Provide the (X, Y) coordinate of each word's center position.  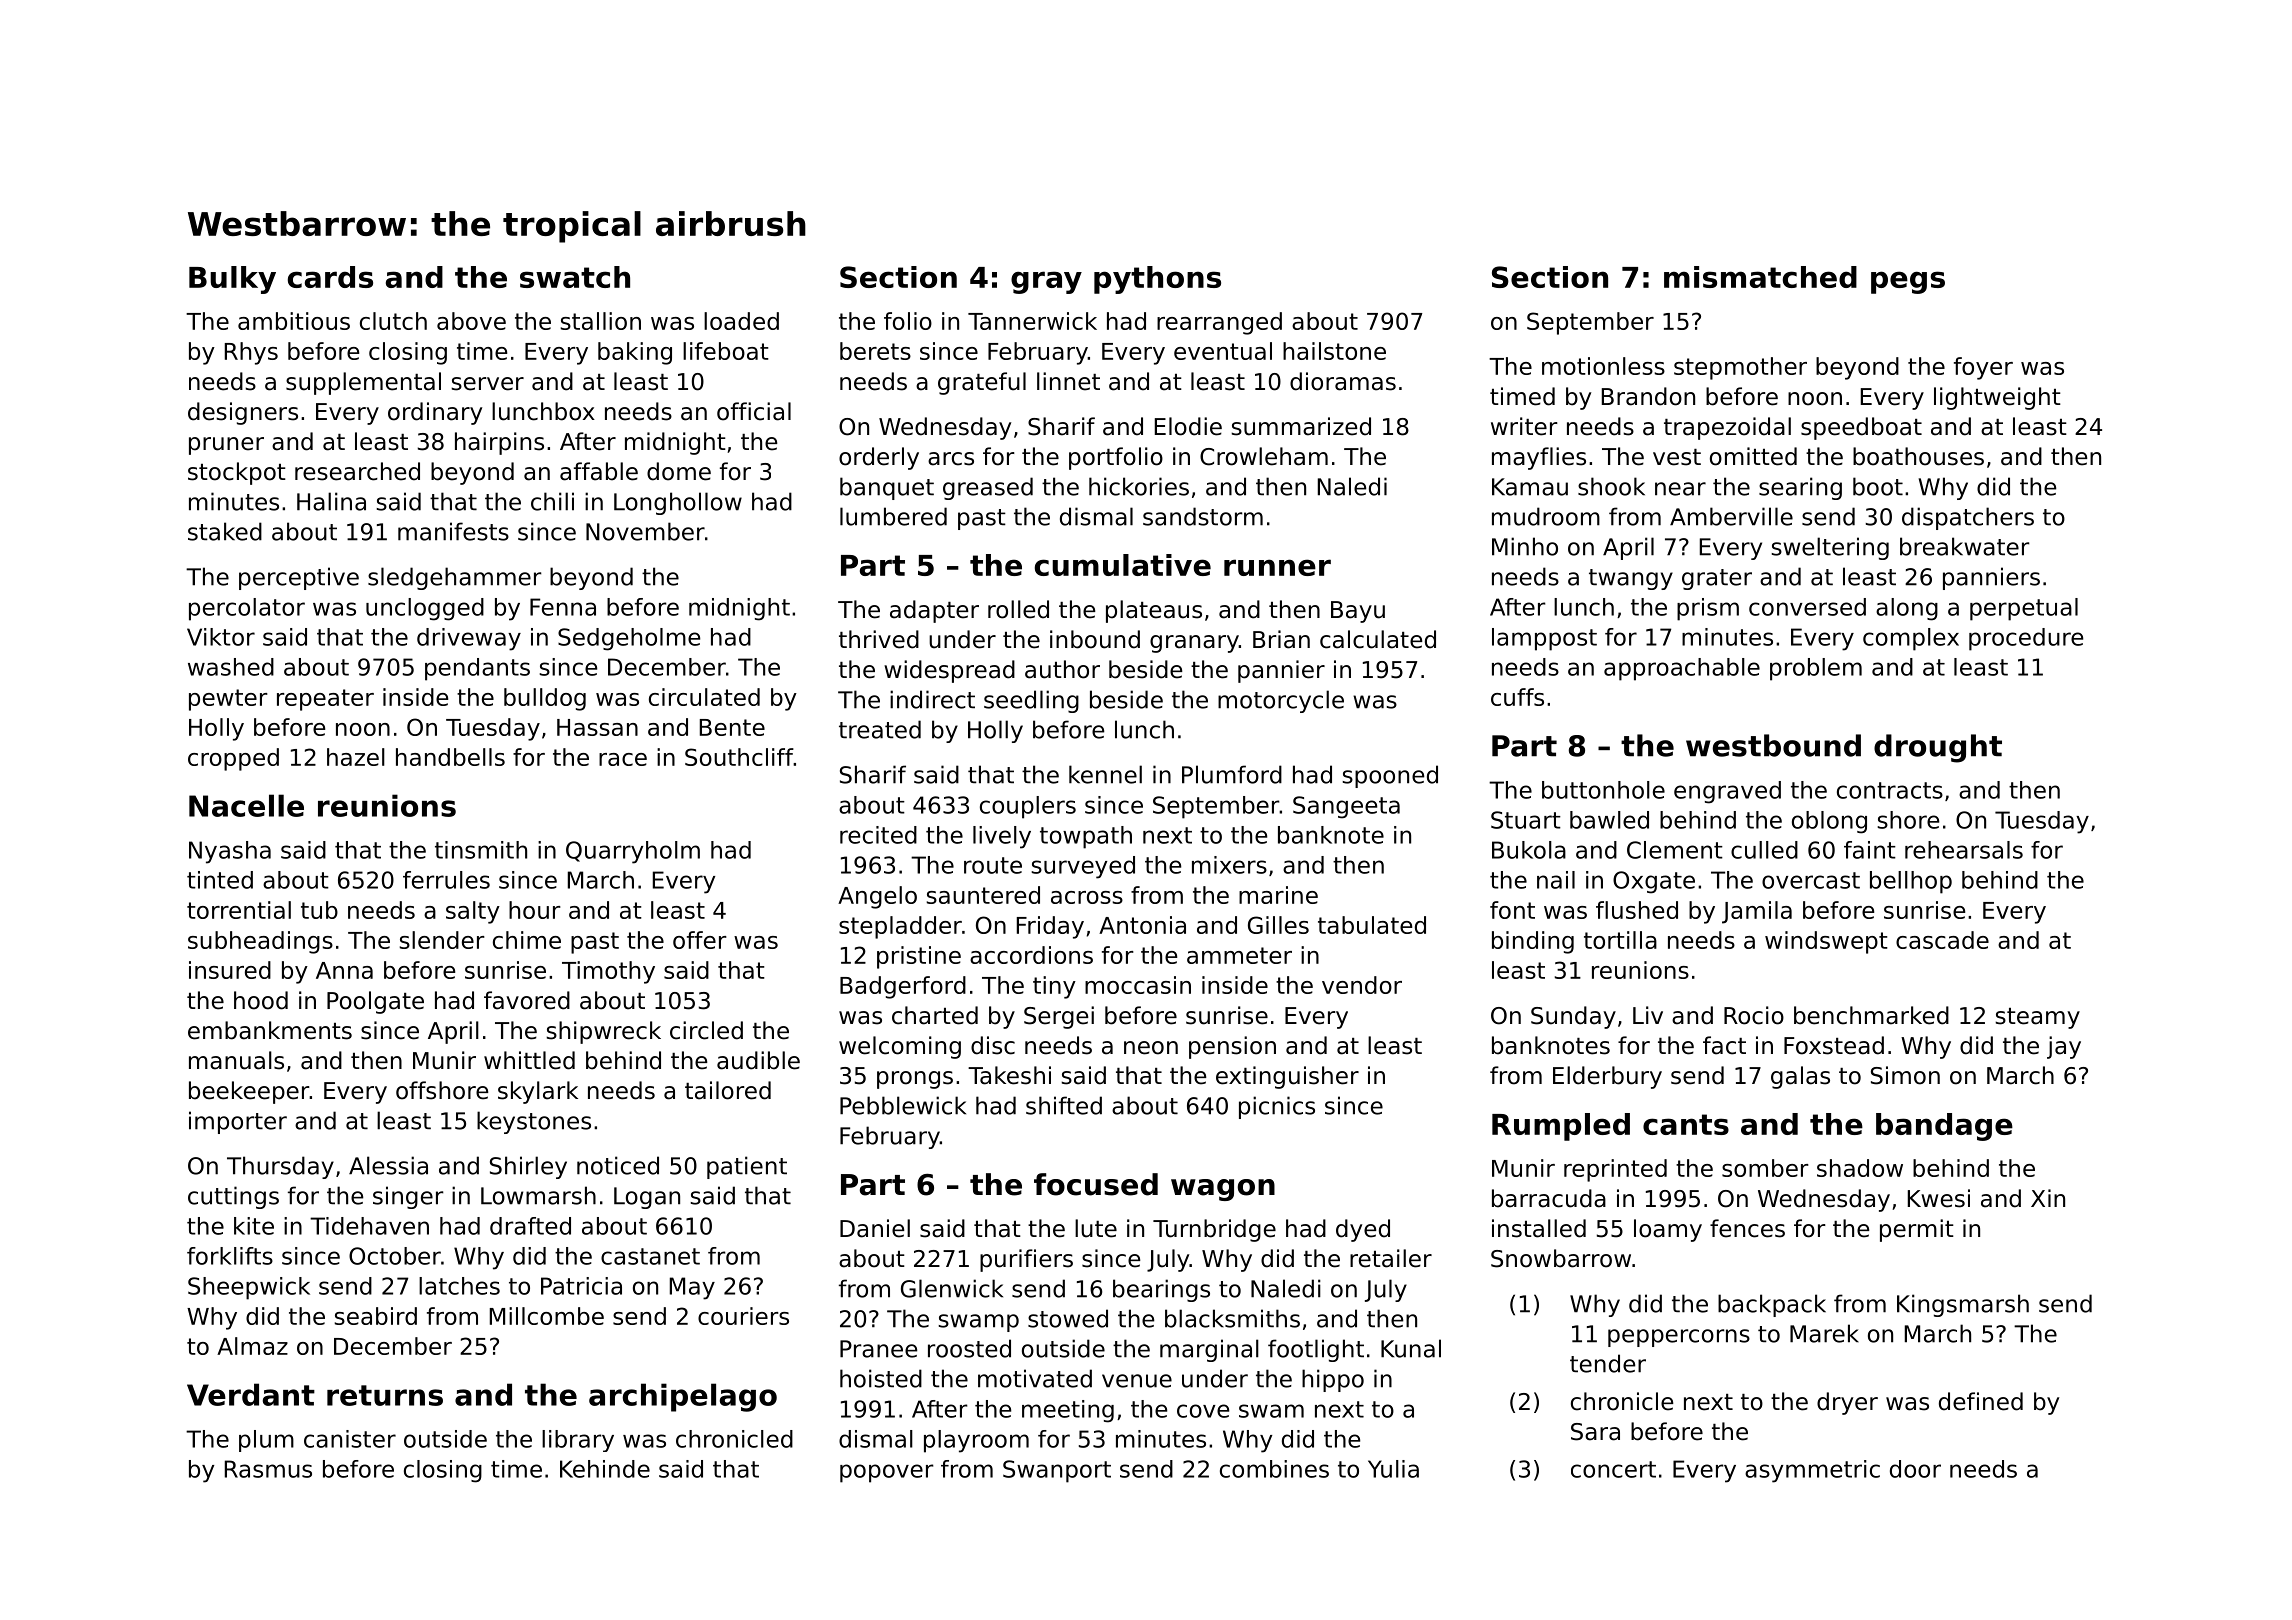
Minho (1525, 546)
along (1907, 609)
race (623, 759)
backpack (1772, 1305)
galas (1800, 1077)
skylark (538, 1092)
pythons (1157, 280)
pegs (1908, 282)
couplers (1028, 807)
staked (225, 531)
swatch (575, 277)
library (578, 1441)
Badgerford (903, 987)
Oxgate (1654, 882)
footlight (1316, 1350)
